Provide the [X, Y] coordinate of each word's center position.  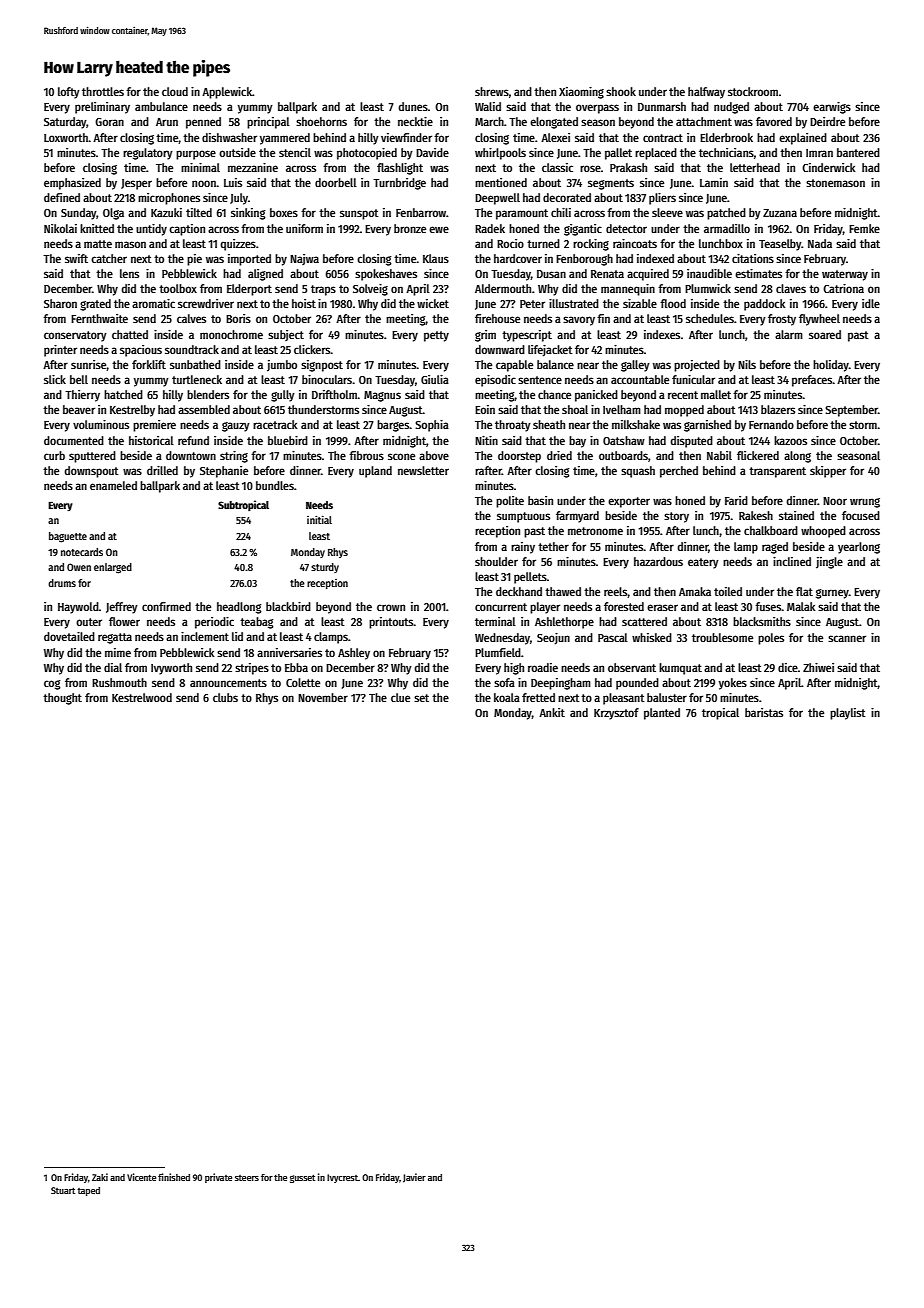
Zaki [100, 1177]
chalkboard [771, 530]
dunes [413, 106]
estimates [758, 273]
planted [662, 714]
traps [323, 290]
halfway [706, 93]
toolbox [178, 288]
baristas [764, 712]
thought [62, 699]
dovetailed [69, 636]
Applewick [227, 93]
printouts [391, 623]
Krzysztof [616, 714]
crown [391, 607]
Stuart [63, 1190]
